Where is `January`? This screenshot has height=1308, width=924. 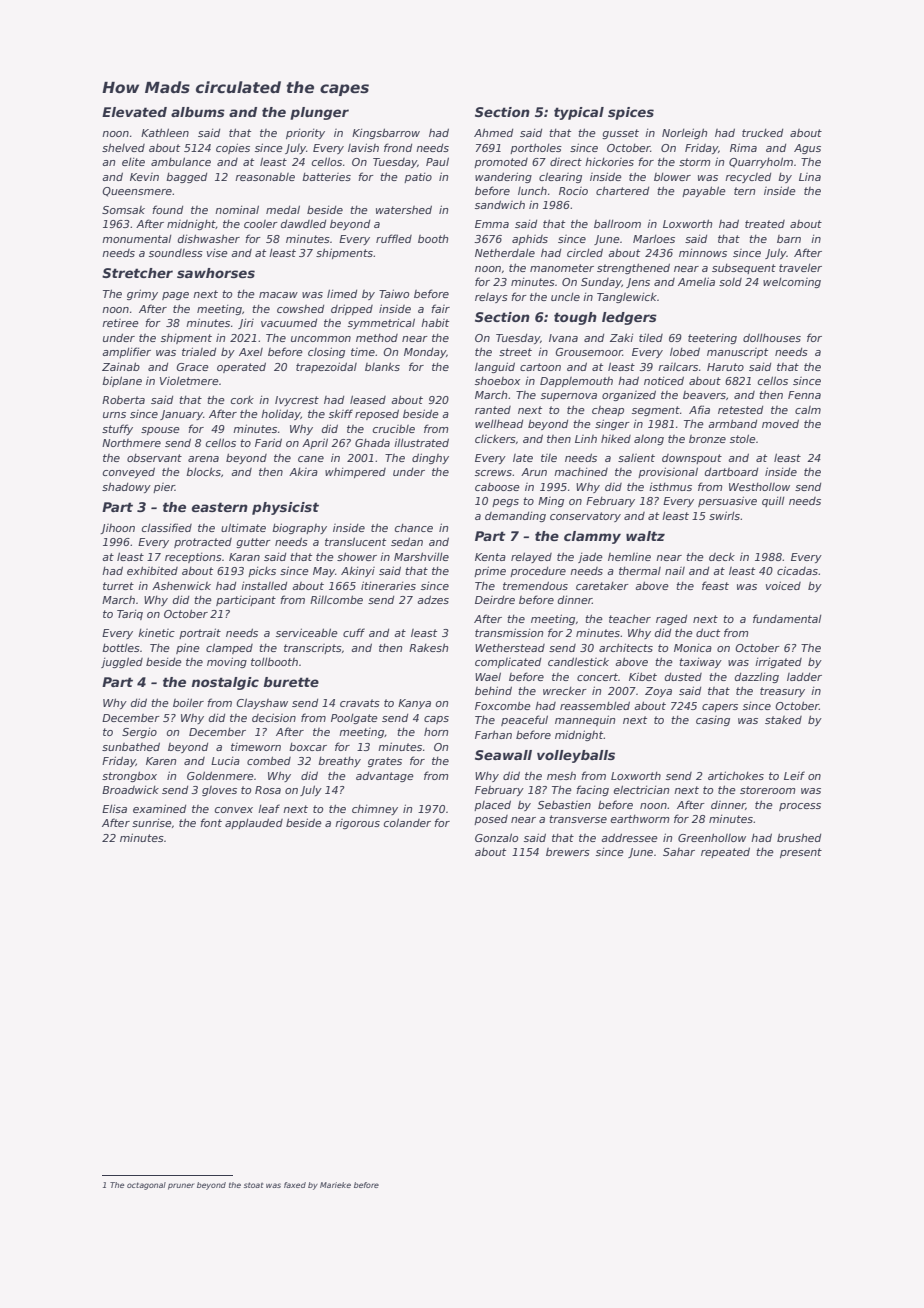
January is located at coordinates (181, 415).
